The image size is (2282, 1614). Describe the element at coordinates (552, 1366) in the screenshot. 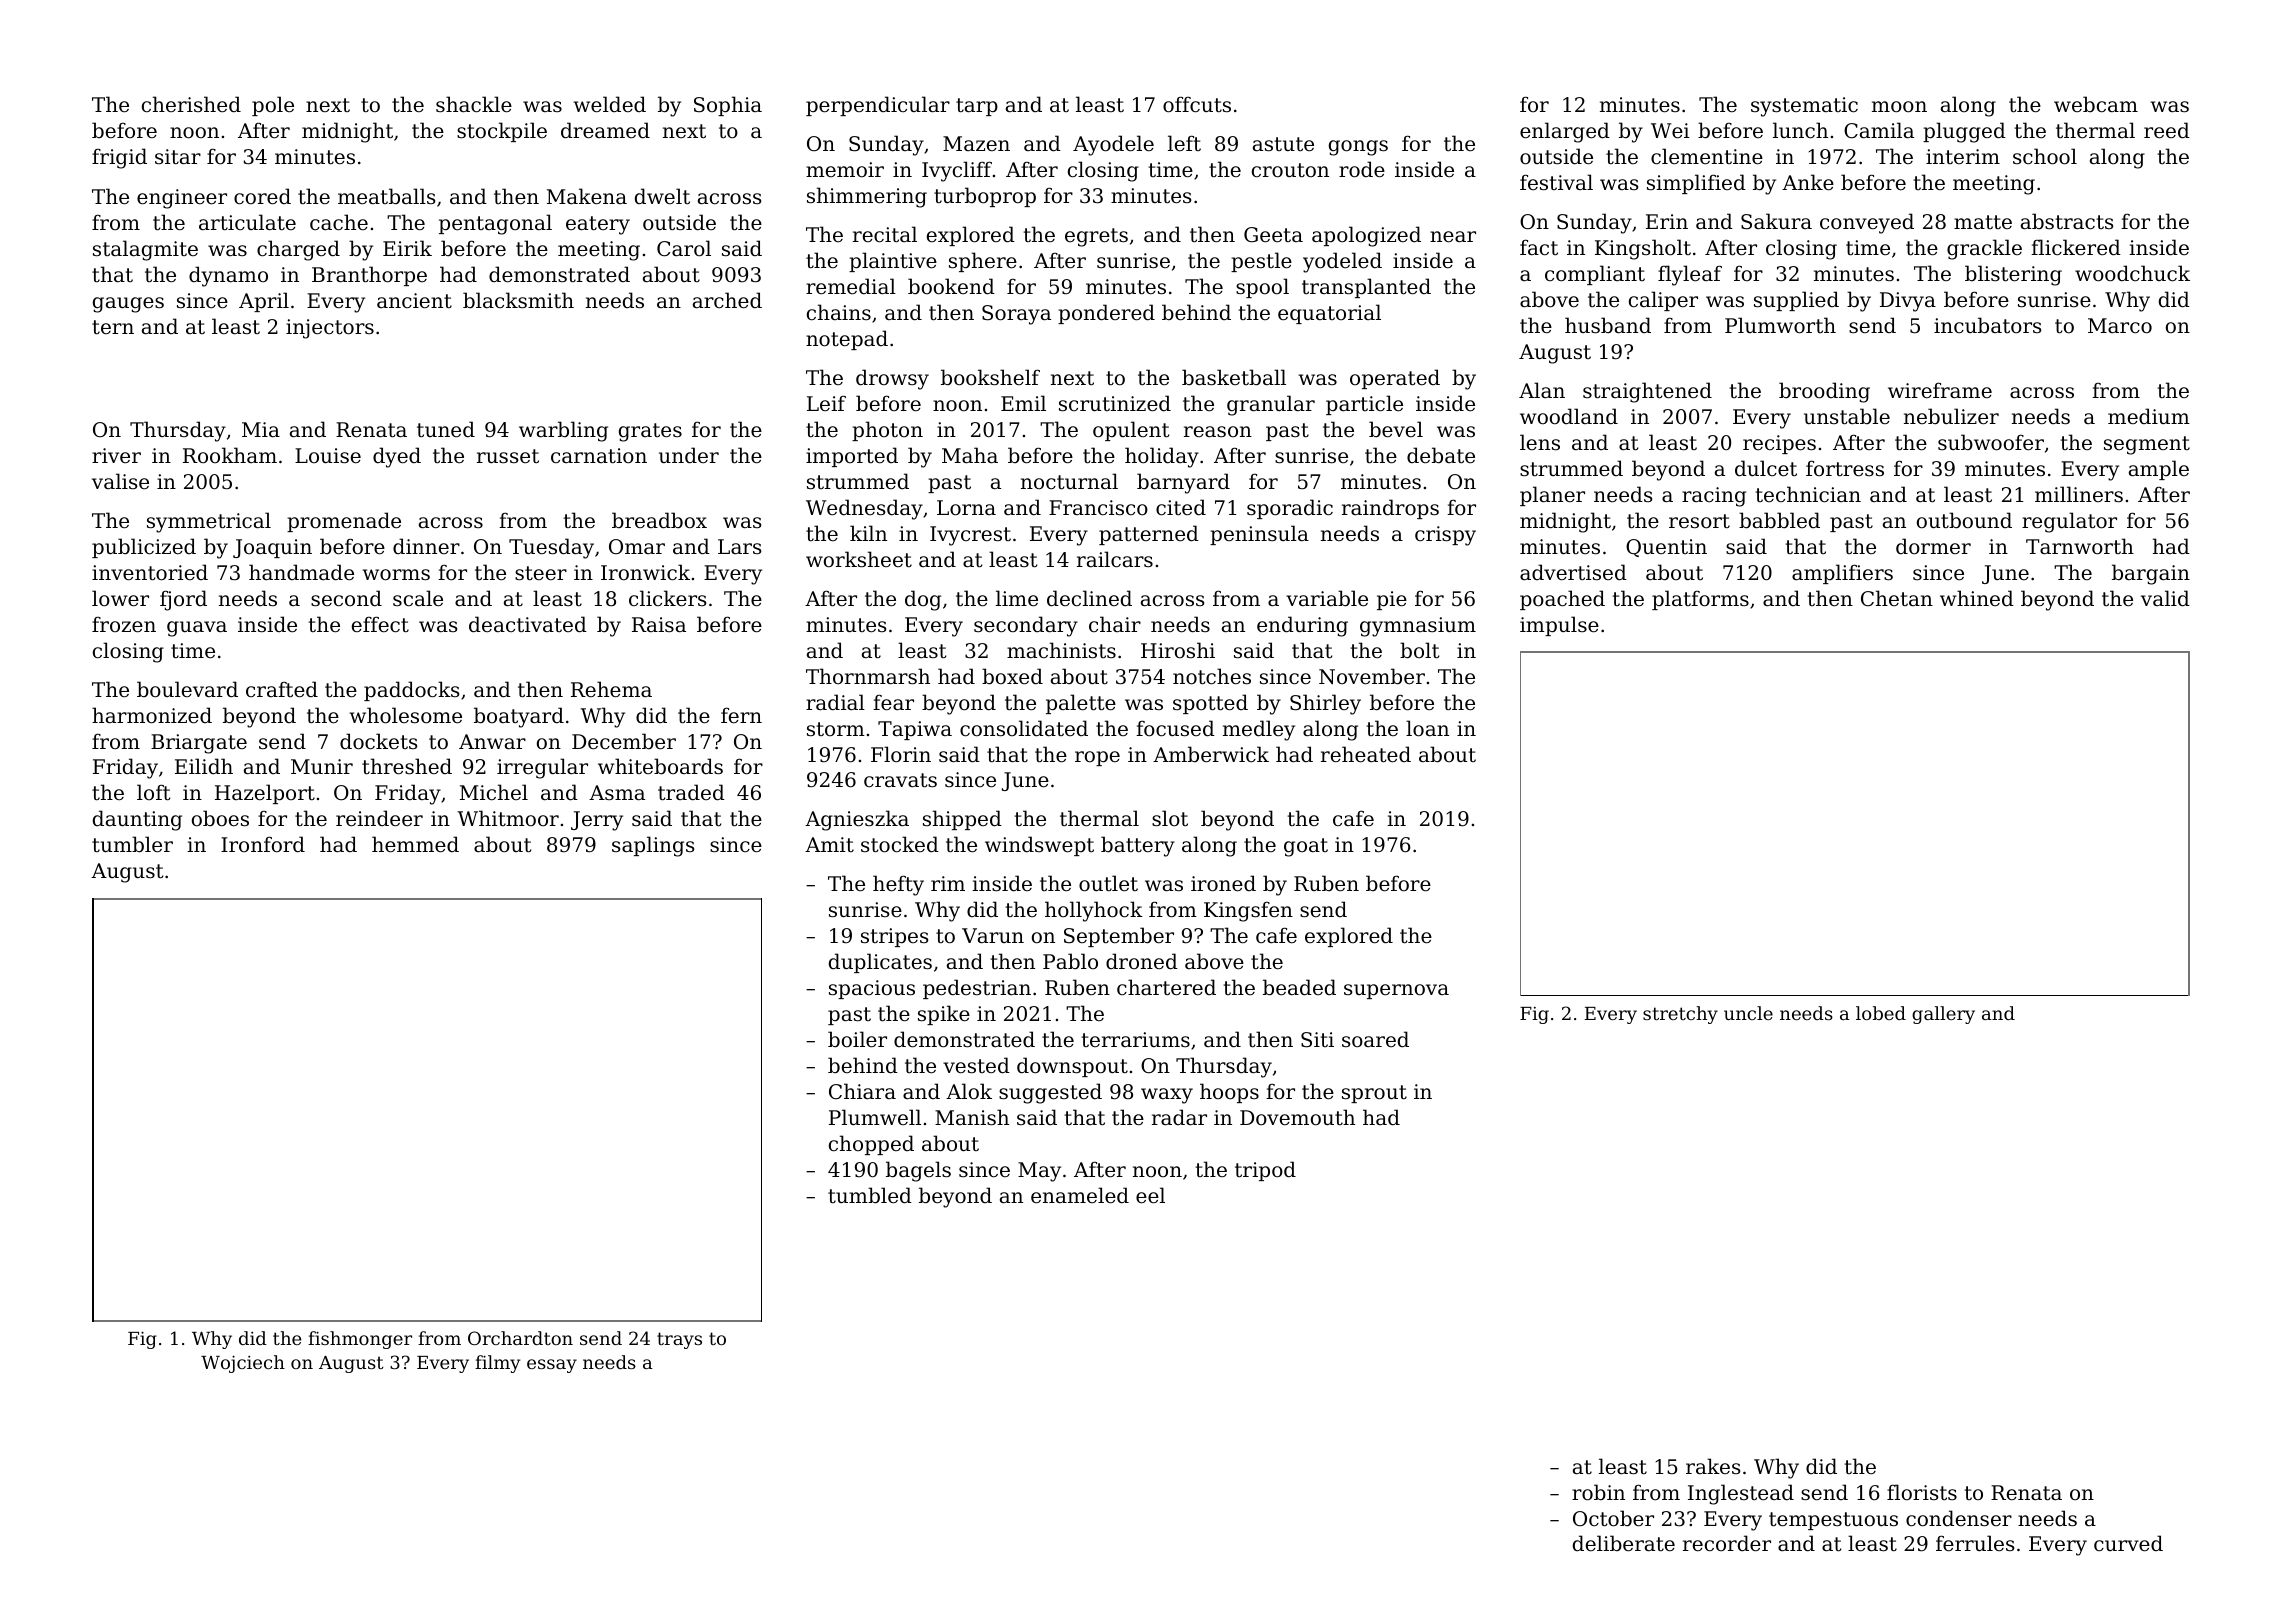

I see `essay` at that location.
